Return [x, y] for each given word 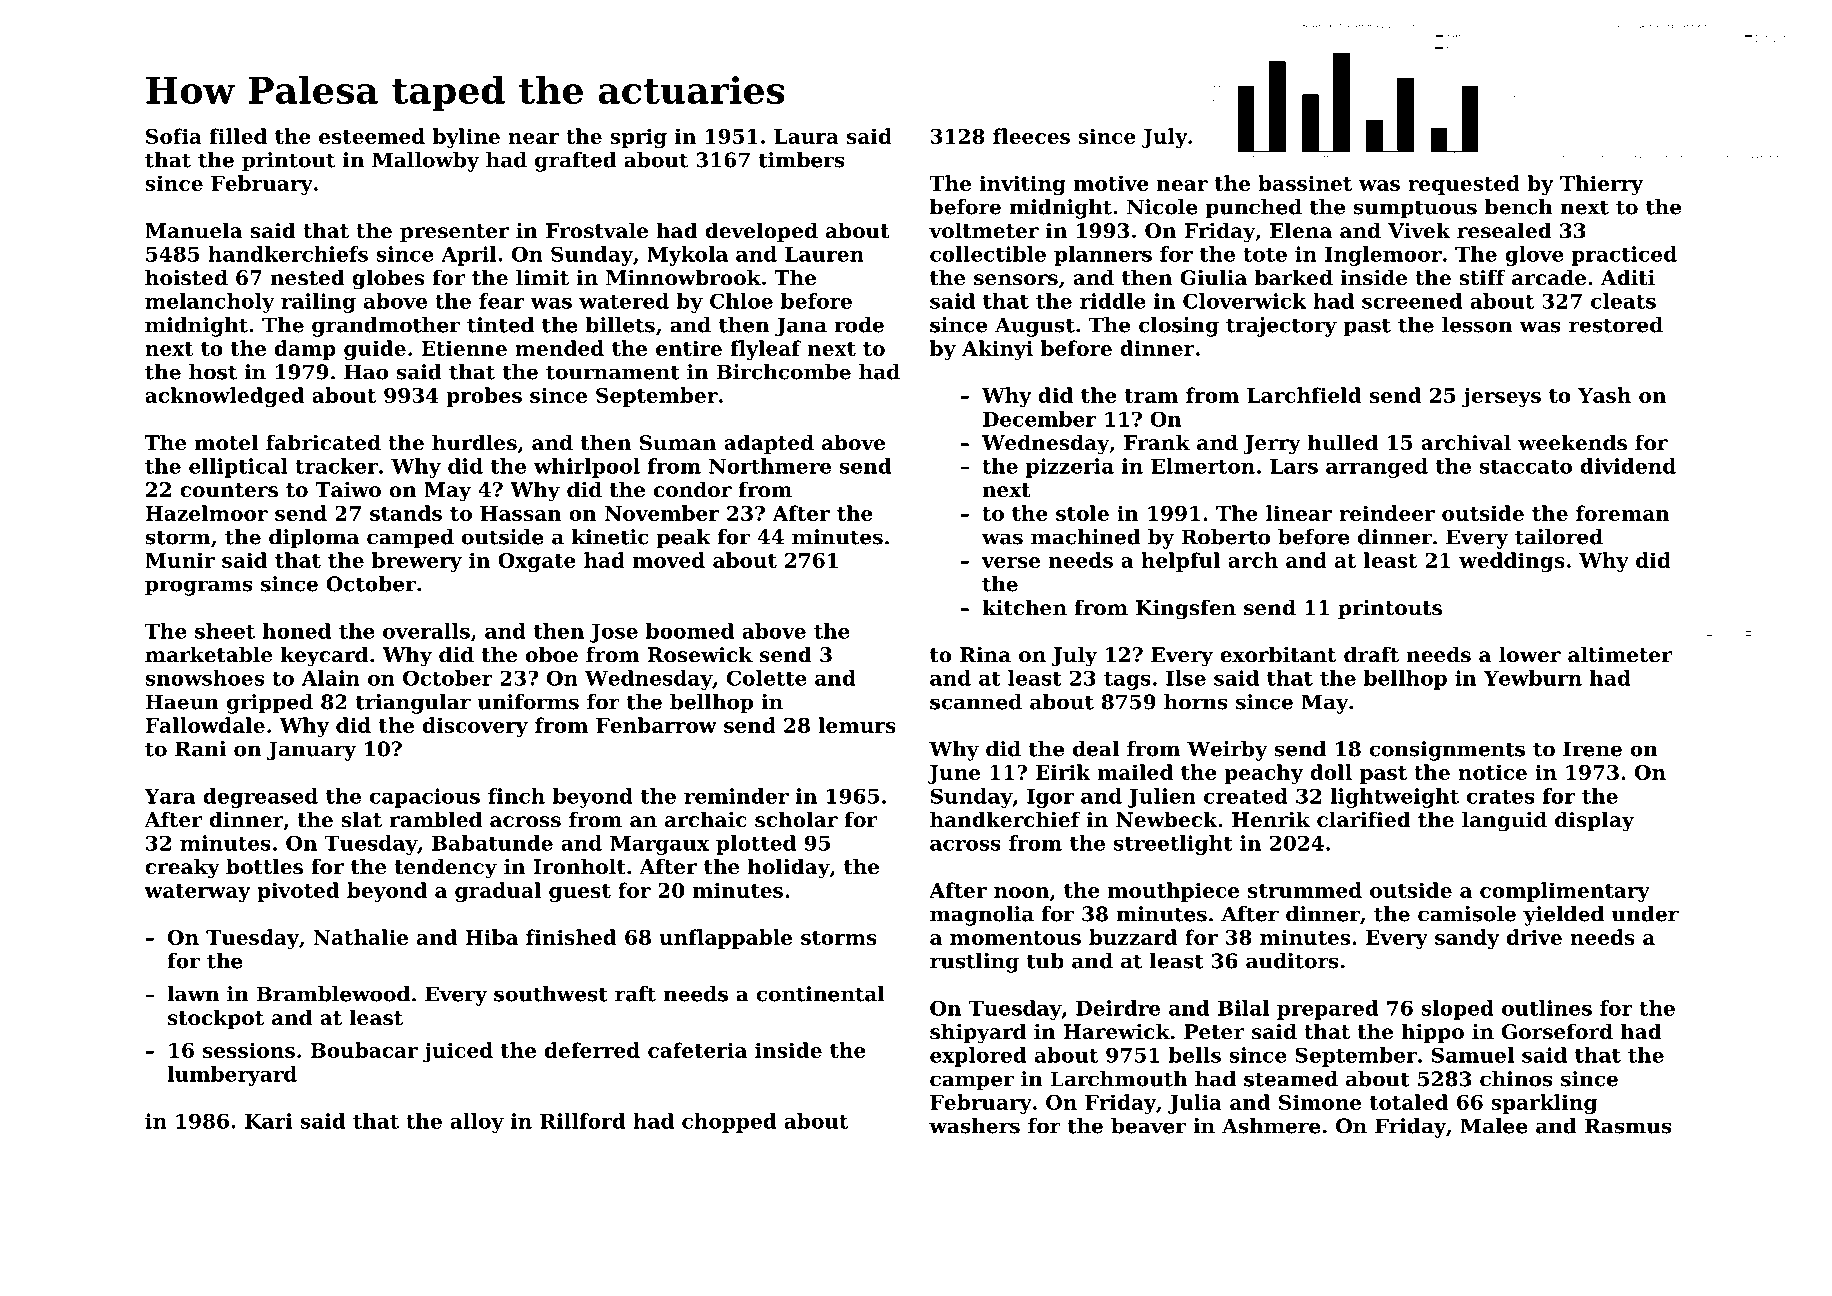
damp [305, 350]
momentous [1015, 938]
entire [689, 348]
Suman [678, 443]
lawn [193, 994]
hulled [1343, 442]
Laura [806, 136]
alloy [477, 1123]
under [1645, 914]
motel [226, 442]
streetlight [1173, 845]
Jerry [1272, 445]
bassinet [1305, 183]
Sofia [174, 136]
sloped [1457, 1010]
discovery [475, 727]
